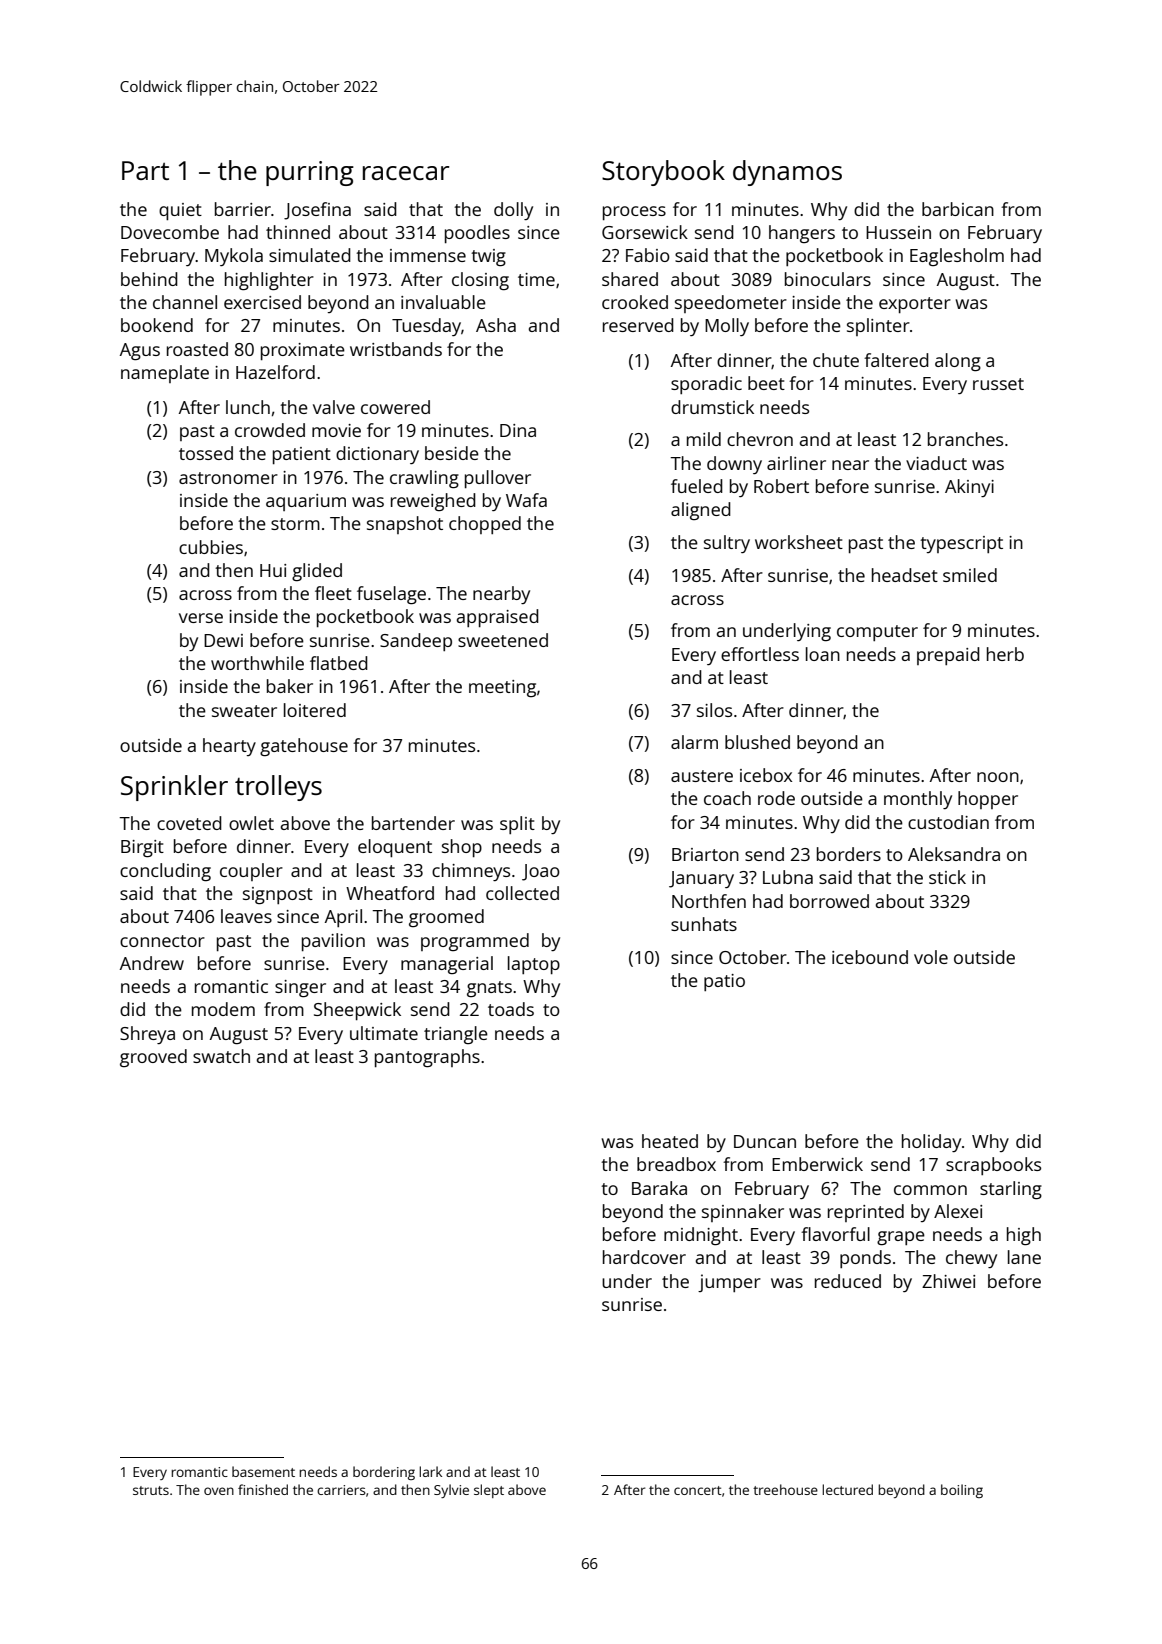 This document has width=1162, height=1644. What do you see at coordinates (1024, 1257) in the document?
I see `lane` at bounding box center [1024, 1257].
